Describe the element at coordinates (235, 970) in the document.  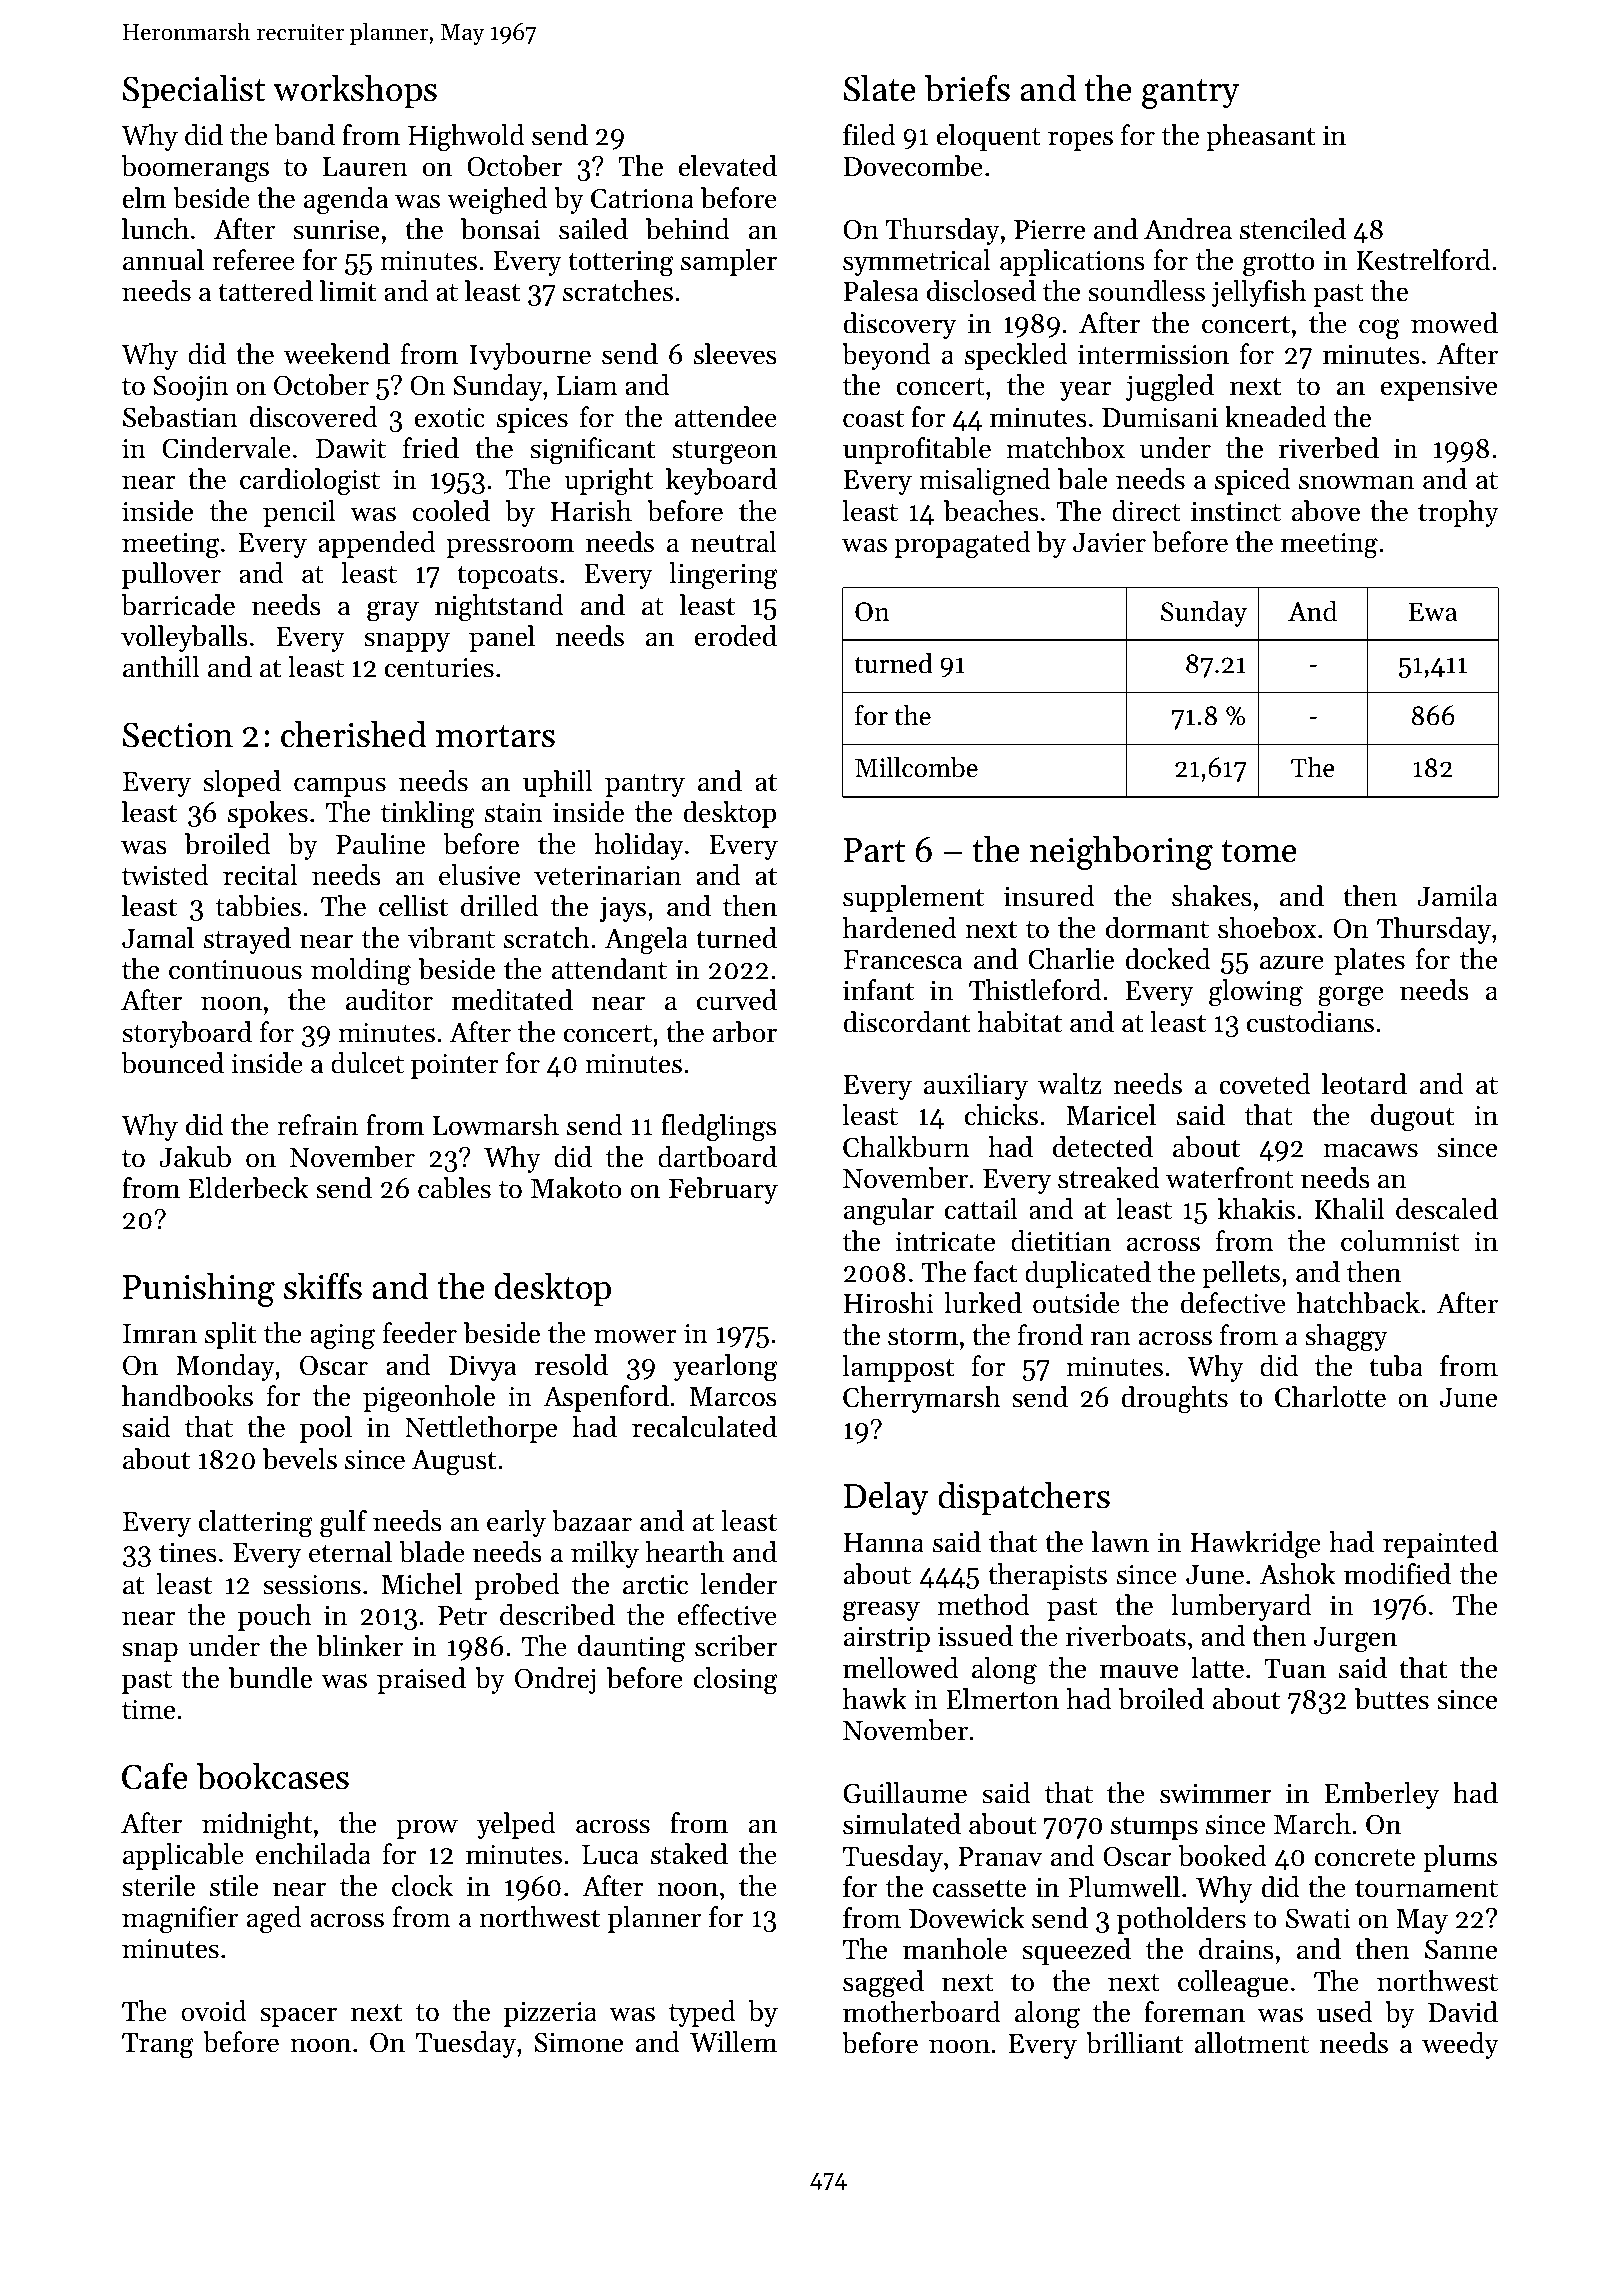
I see `continuous` at that location.
